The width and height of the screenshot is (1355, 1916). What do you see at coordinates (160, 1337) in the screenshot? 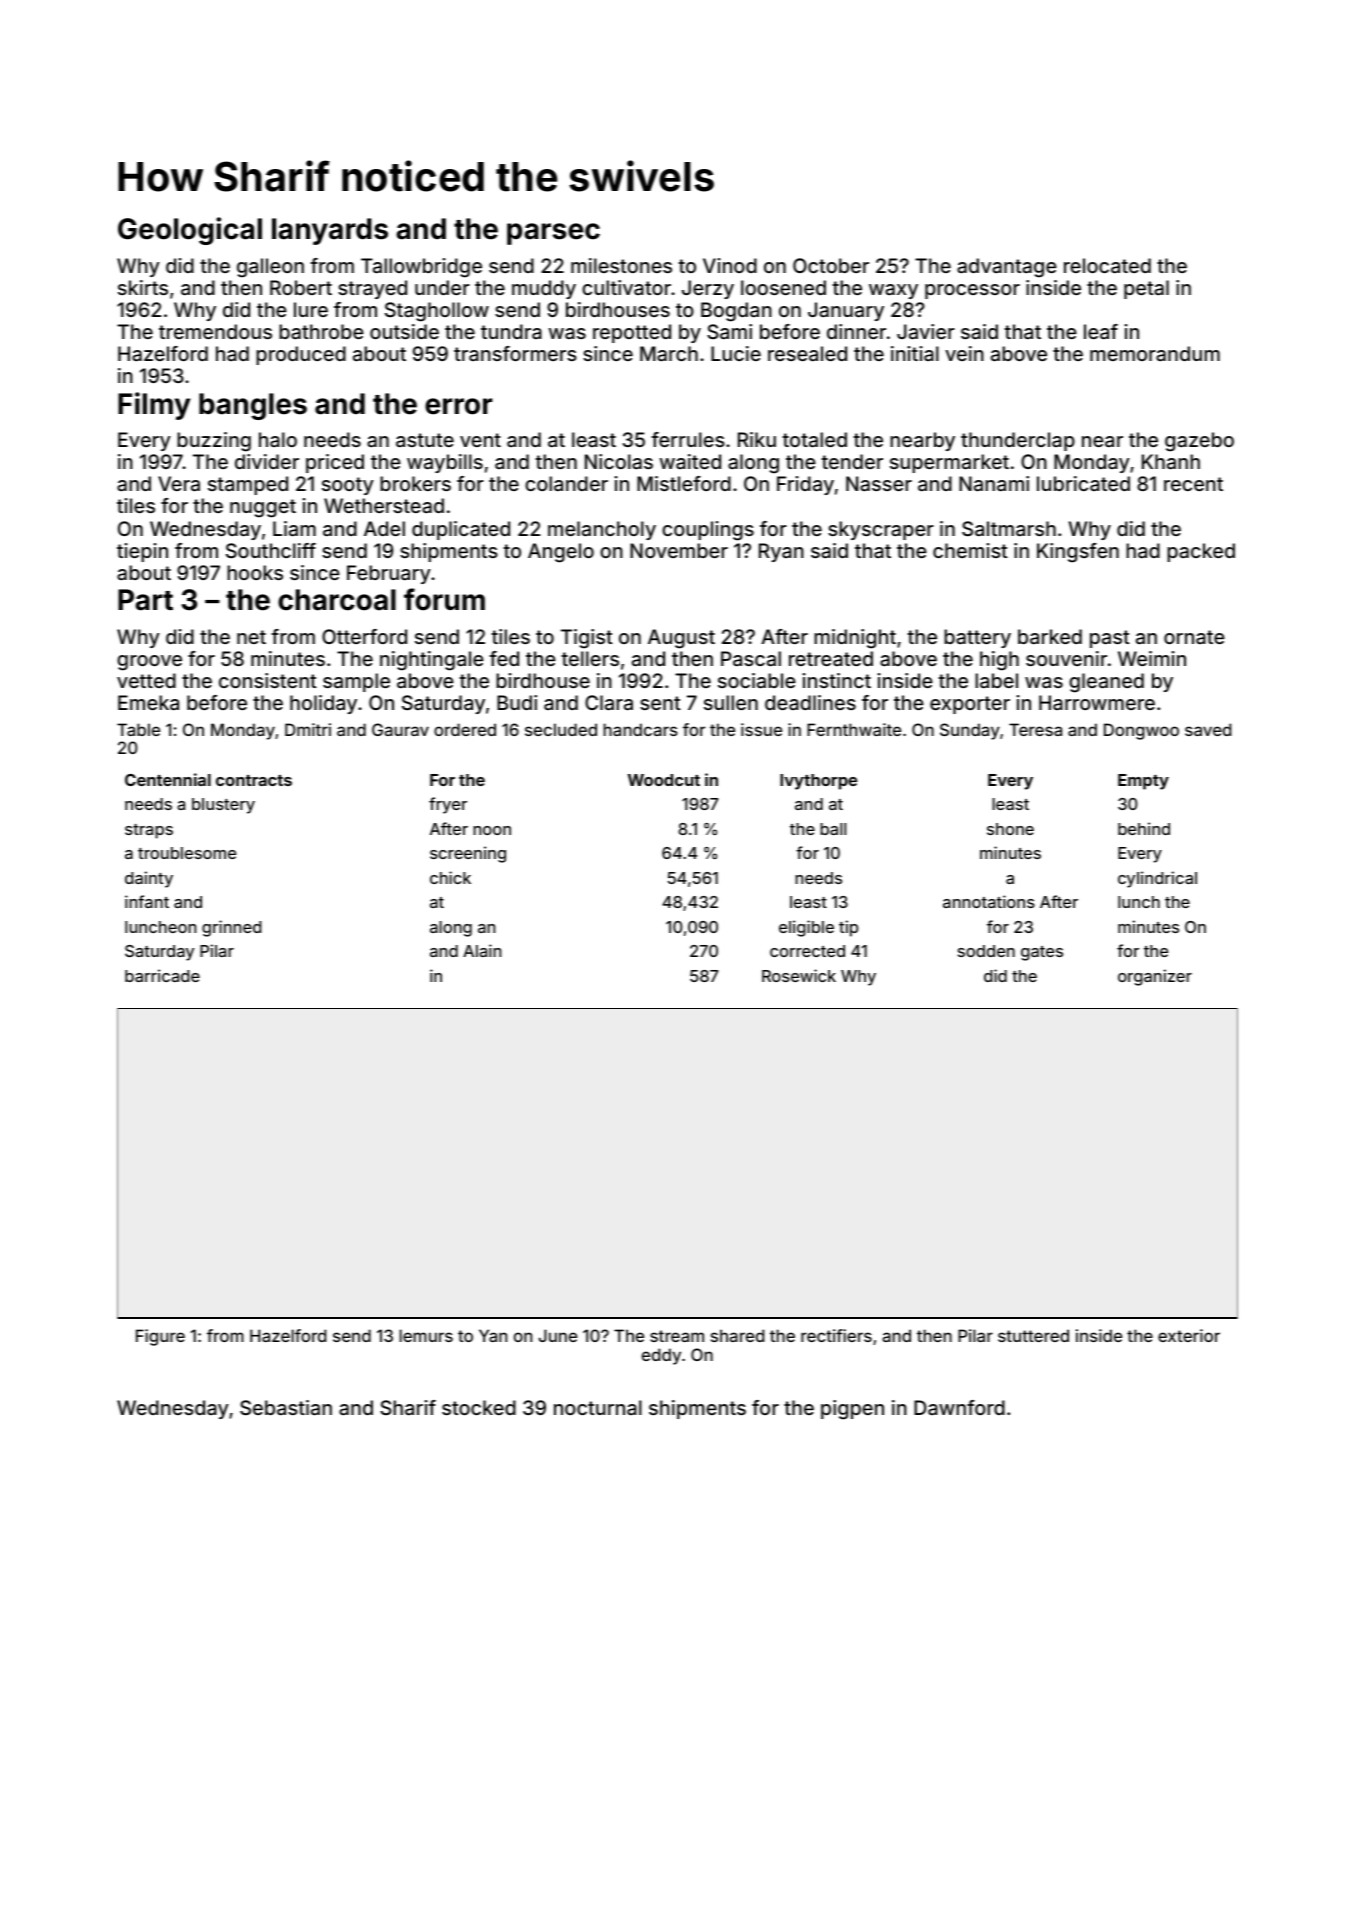
I see `Figure` at bounding box center [160, 1337].
